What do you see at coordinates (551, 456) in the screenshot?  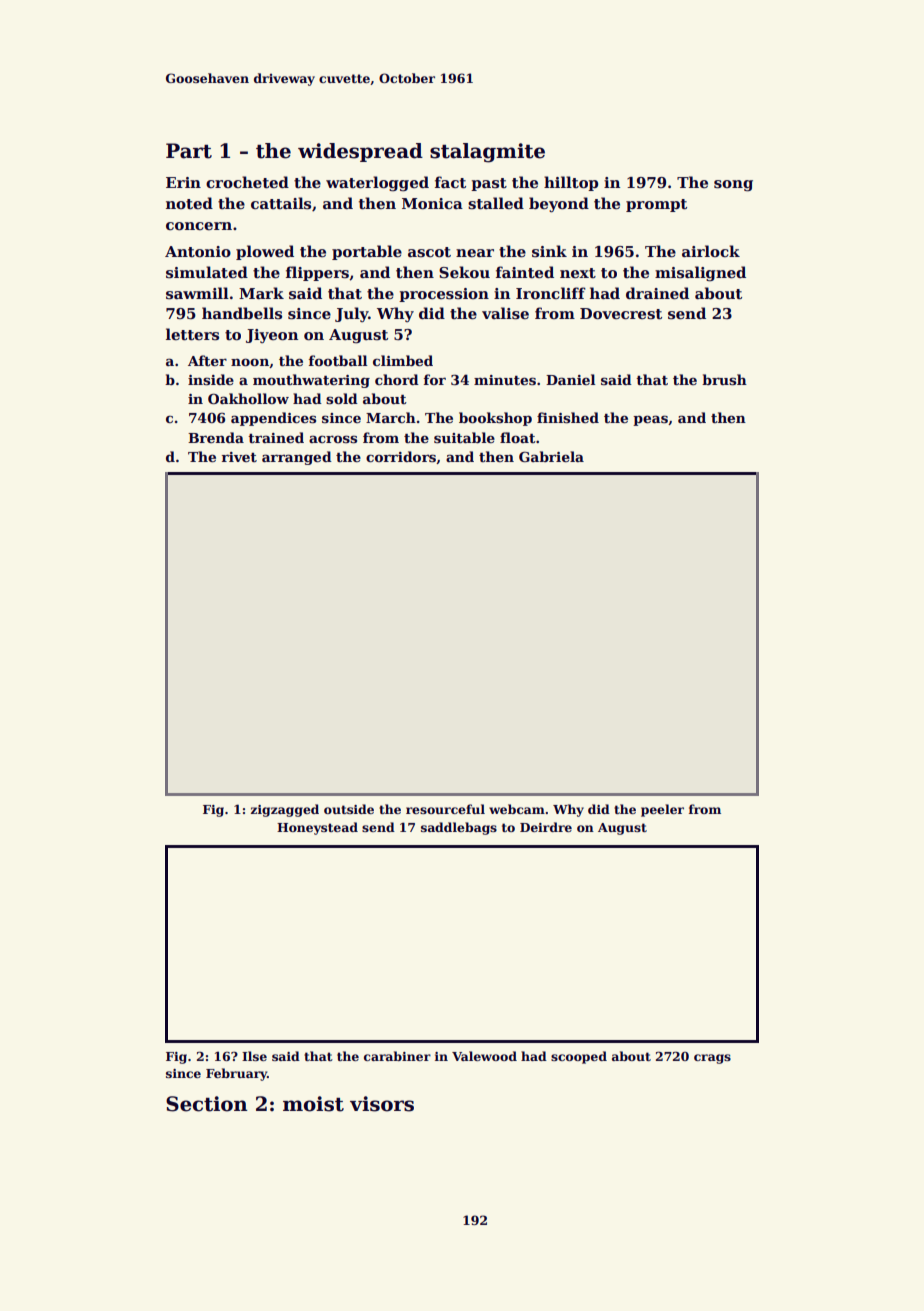 I see `Gabriela` at bounding box center [551, 456].
